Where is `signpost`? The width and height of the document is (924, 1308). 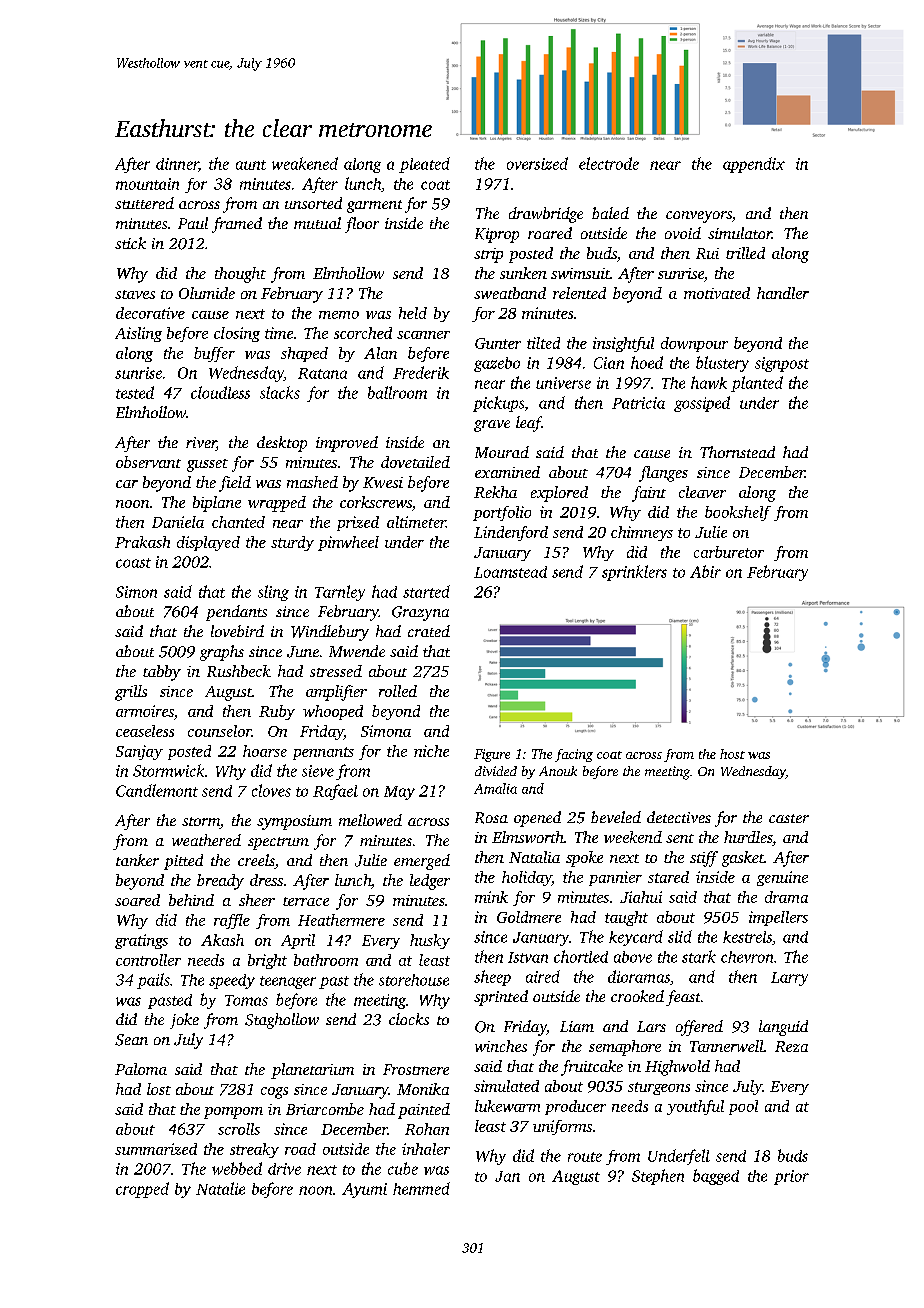
signpost is located at coordinates (782, 364).
